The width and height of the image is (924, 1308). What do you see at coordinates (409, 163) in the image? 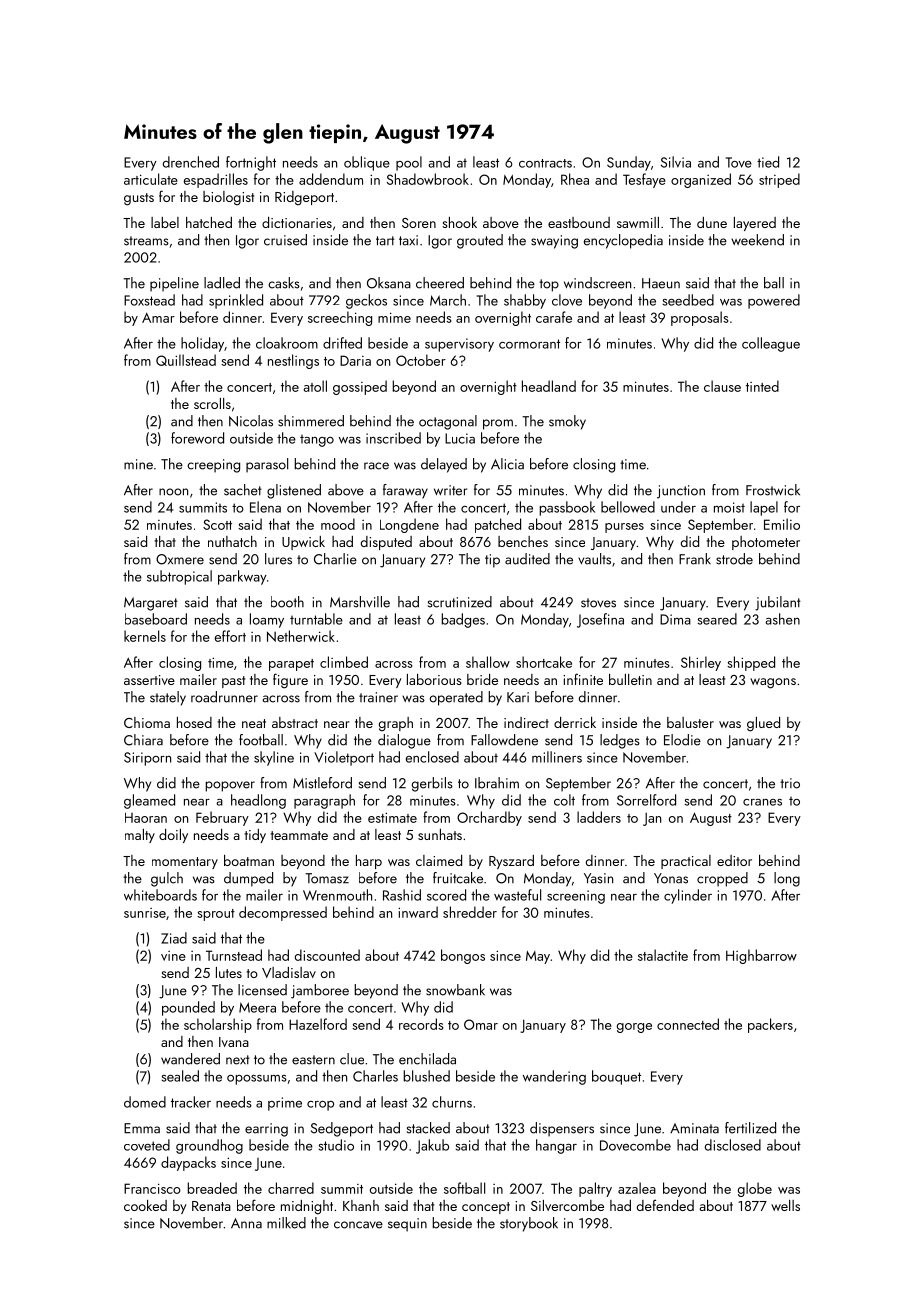
I see `pool` at bounding box center [409, 163].
